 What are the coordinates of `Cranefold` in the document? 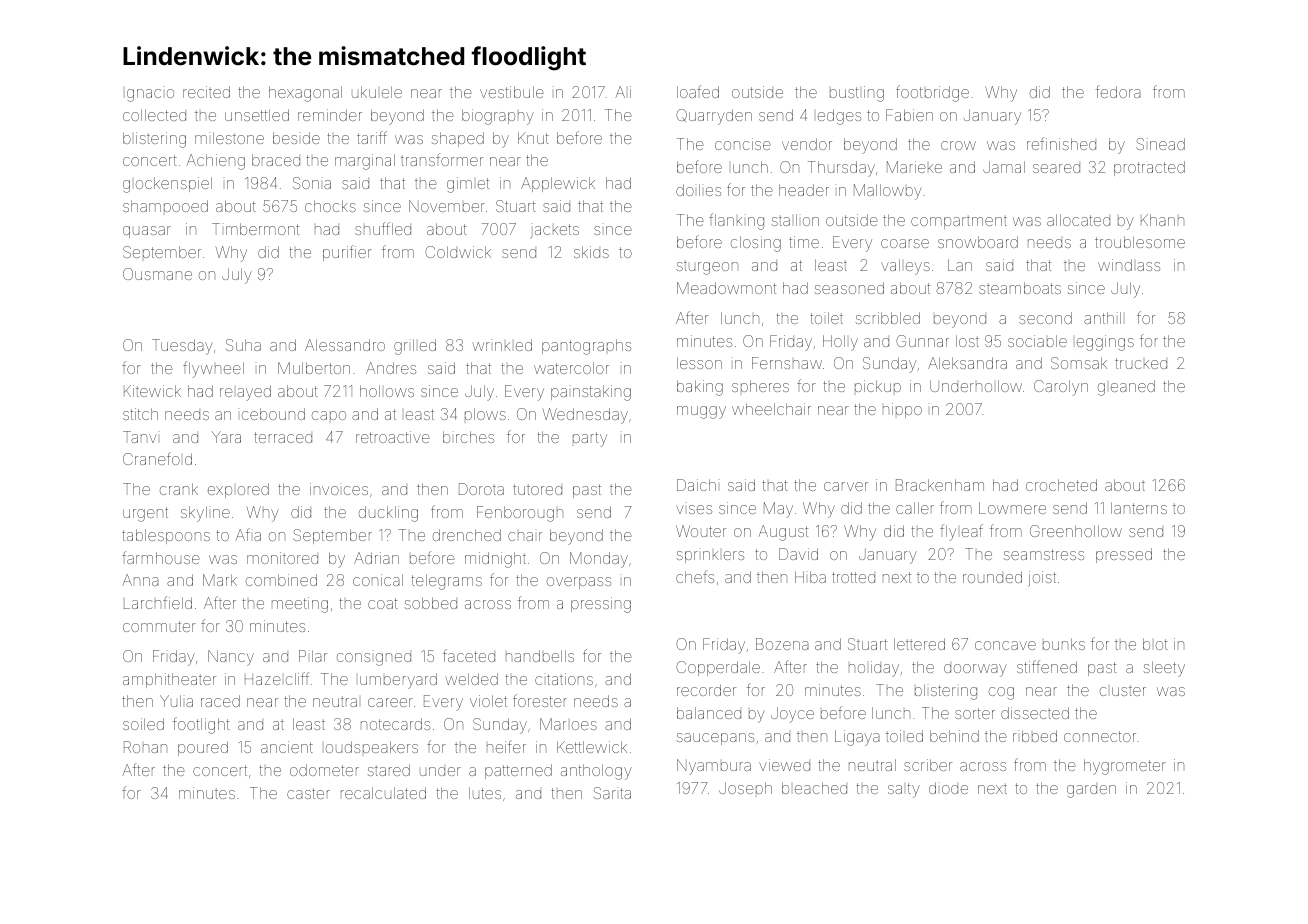 It's located at (157, 458).
